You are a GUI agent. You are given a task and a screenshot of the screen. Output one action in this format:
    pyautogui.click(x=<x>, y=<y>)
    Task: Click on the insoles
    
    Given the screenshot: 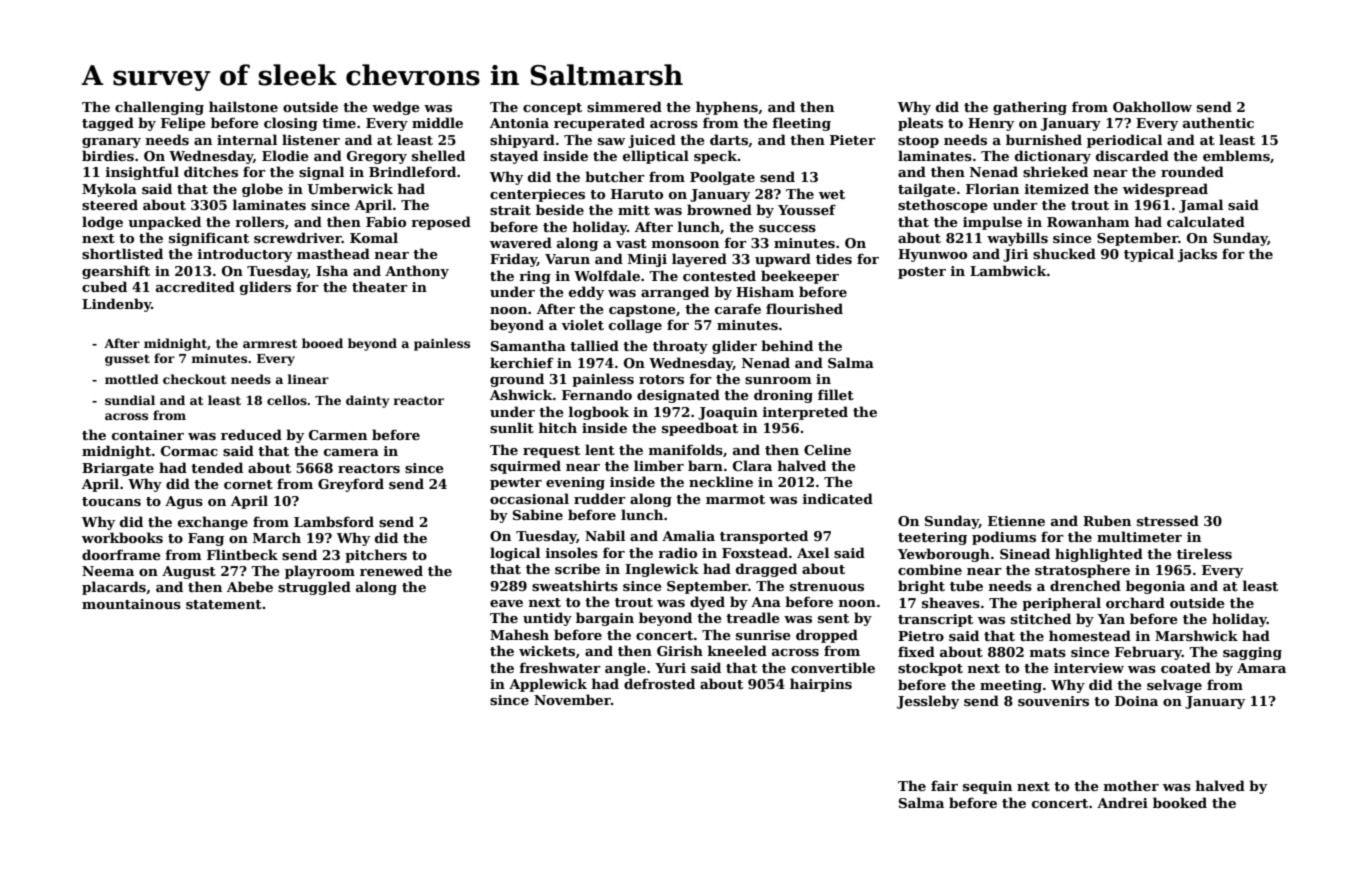 What is the action you would take?
    pyautogui.click(x=571, y=552)
